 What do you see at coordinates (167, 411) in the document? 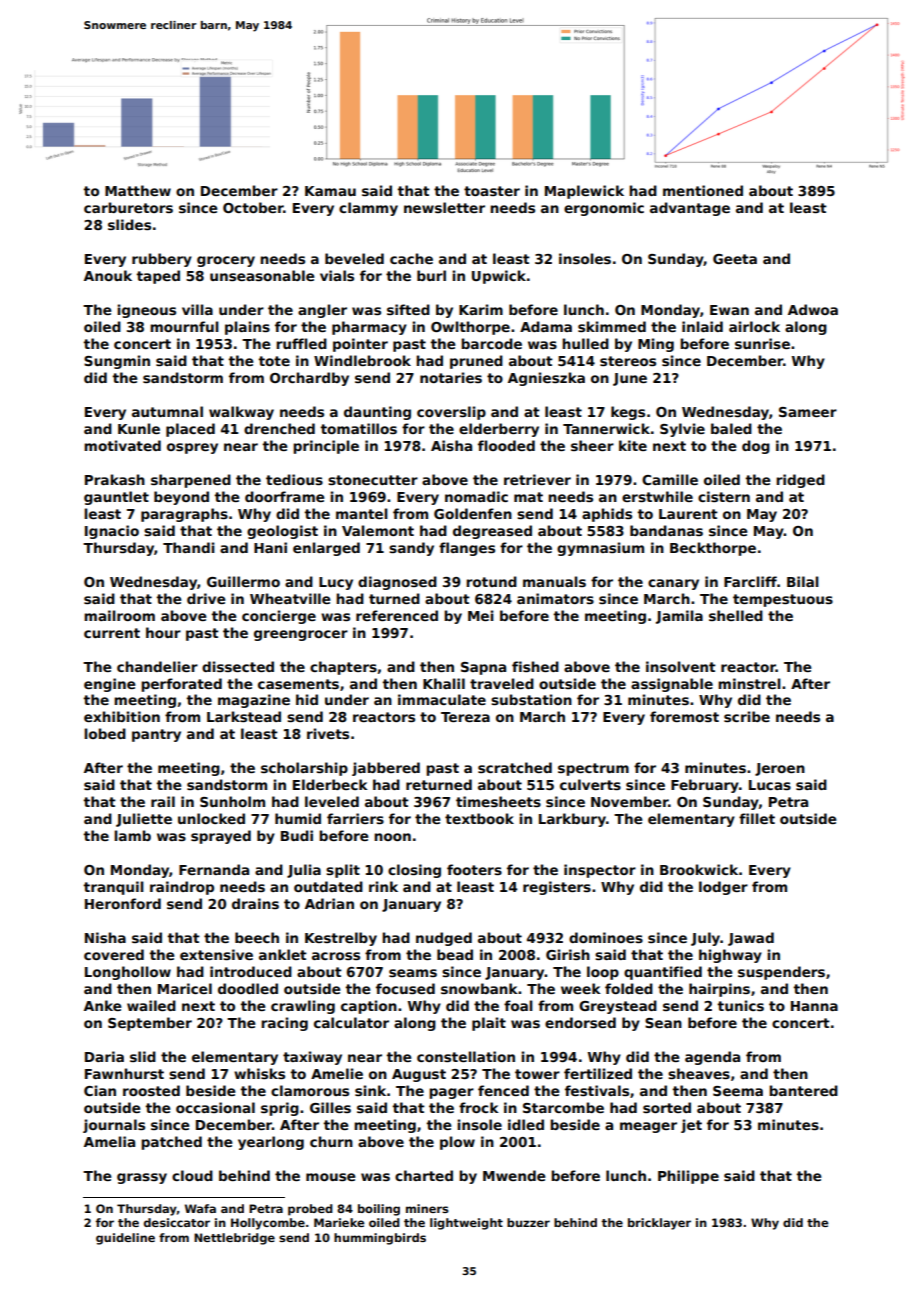
I see `autumnal` at bounding box center [167, 411].
